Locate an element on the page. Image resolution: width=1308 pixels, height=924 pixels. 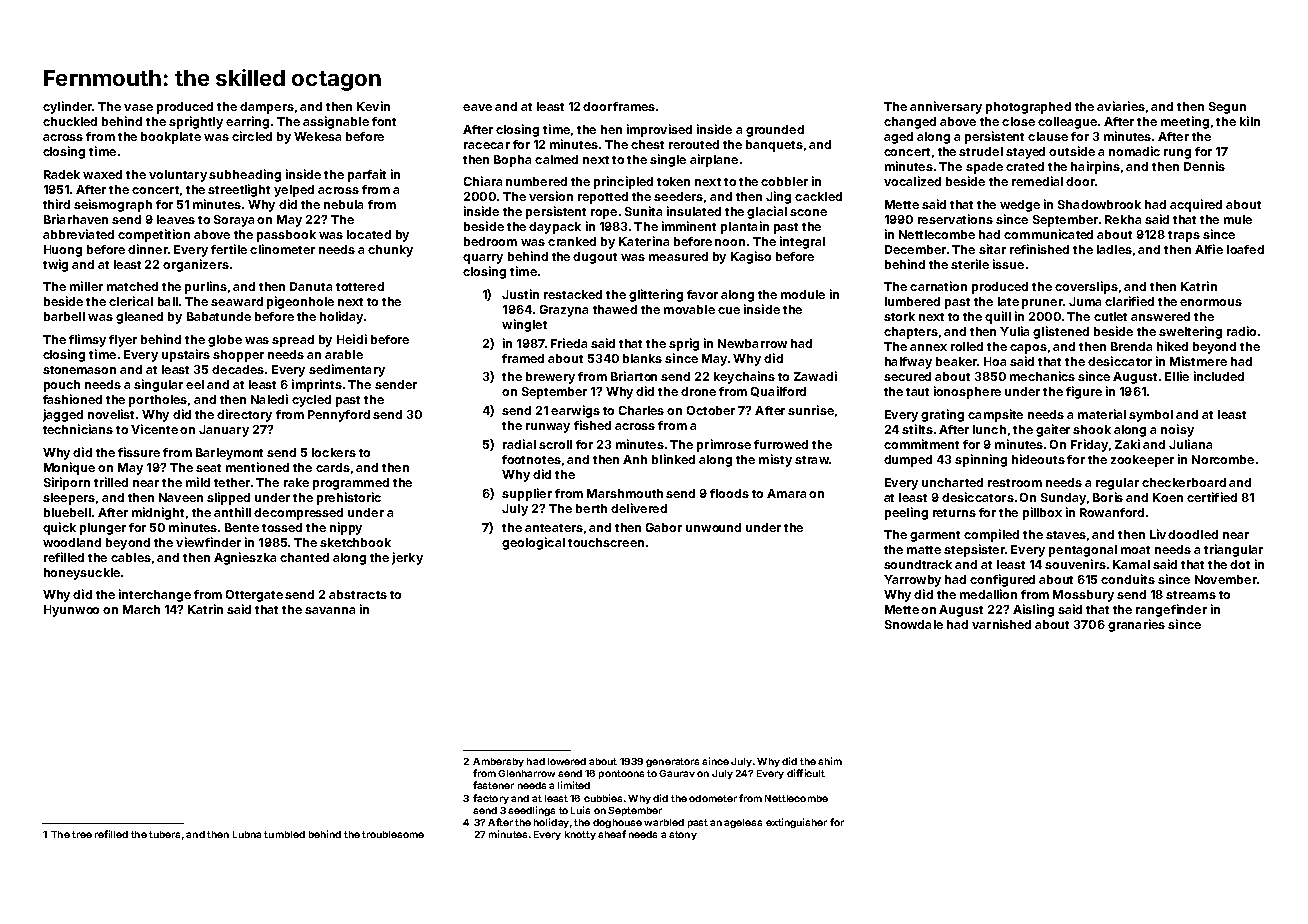
Yarrowby is located at coordinates (912, 581).
